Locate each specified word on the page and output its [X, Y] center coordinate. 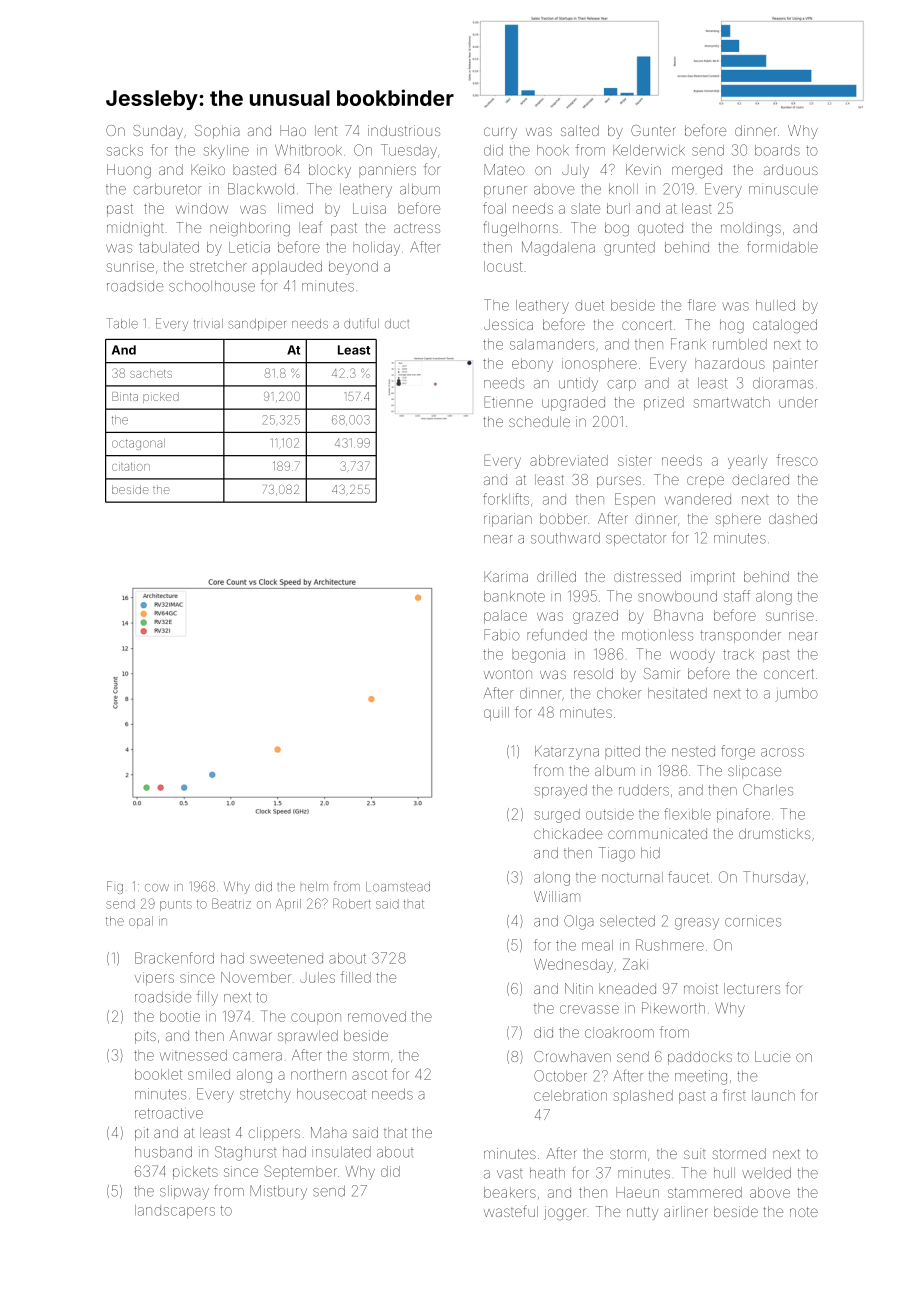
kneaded [627, 988]
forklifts [506, 499]
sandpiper [257, 325]
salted [580, 130]
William [557, 896]
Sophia [217, 132]
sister [635, 461]
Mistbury [278, 1192]
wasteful [511, 1211]
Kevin [643, 169]
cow [157, 888]
